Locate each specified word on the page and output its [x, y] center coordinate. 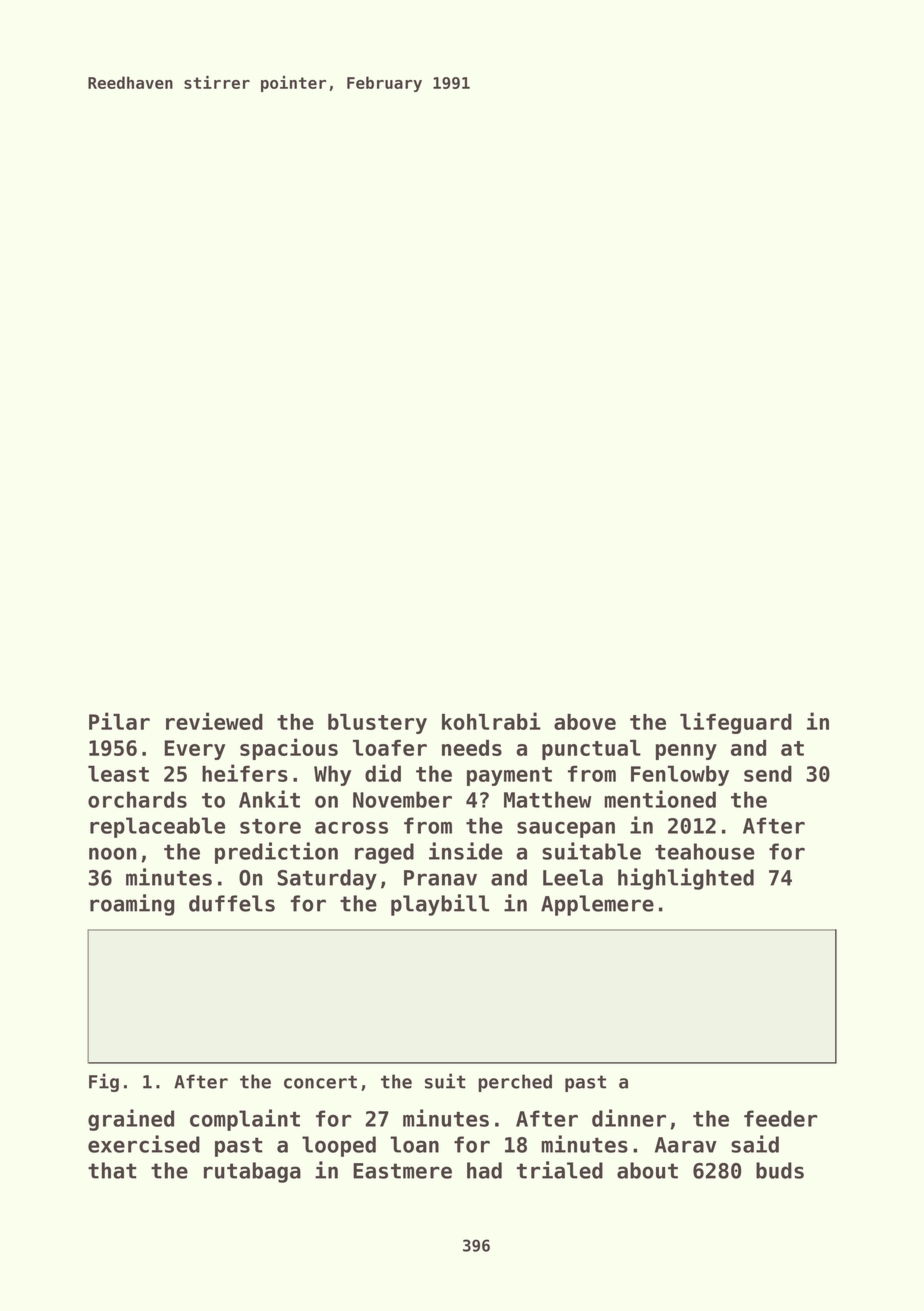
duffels [232, 903]
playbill [440, 905]
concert [320, 1082]
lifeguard [736, 723]
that [112, 1170]
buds [780, 1170]
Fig [104, 1082]
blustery [377, 724]
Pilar [119, 721]
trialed [560, 1170]
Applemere [597, 905]
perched [515, 1083]
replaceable [157, 827]
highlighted [686, 879]
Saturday [327, 879]
